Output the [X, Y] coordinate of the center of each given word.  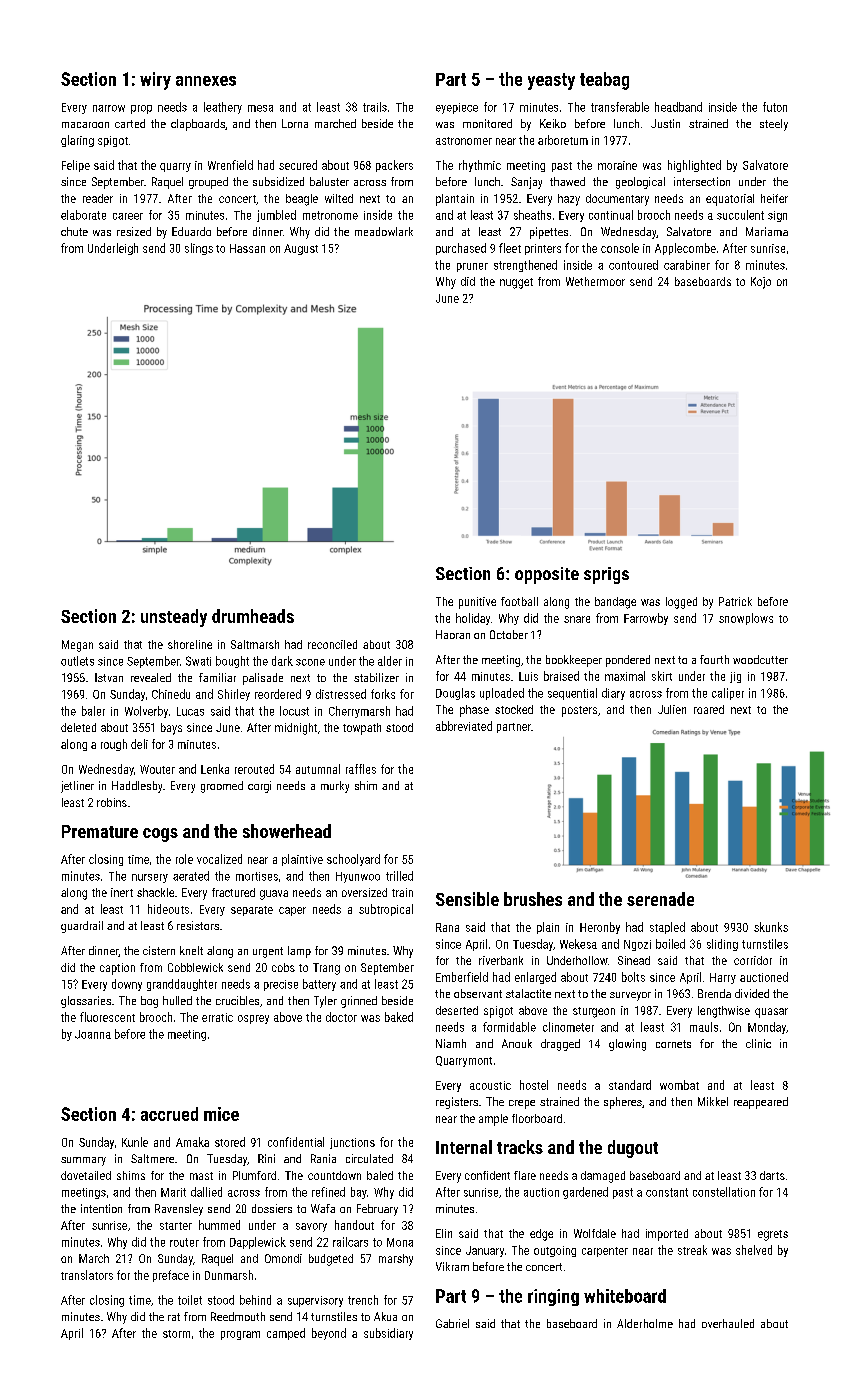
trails [375, 107]
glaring [77, 141]
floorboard [537, 1118]
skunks [771, 927]
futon [775, 107]
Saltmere [152, 1158]
